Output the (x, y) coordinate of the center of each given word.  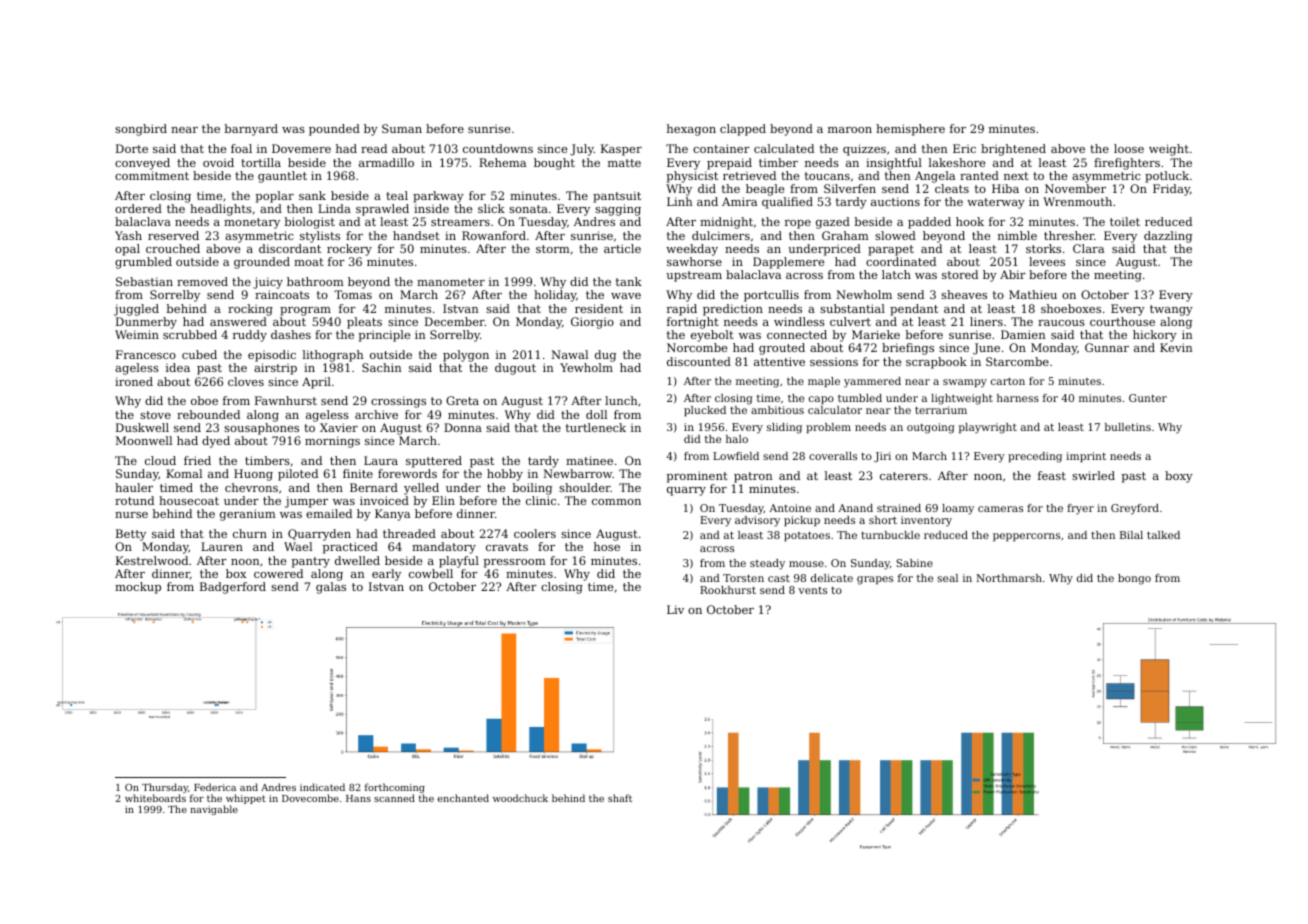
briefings (908, 349)
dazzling (1168, 237)
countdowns (498, 148)
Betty (131, 535)
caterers (904, 476)
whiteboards (155, 798)
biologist (309, 223)
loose (1129, 148)
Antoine (790, 508)
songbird (141, 130)
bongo (1134, 579)
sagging (618, 210)
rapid (682, 310)
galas (331, 588)
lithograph (333, 356)
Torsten (743, 578)
